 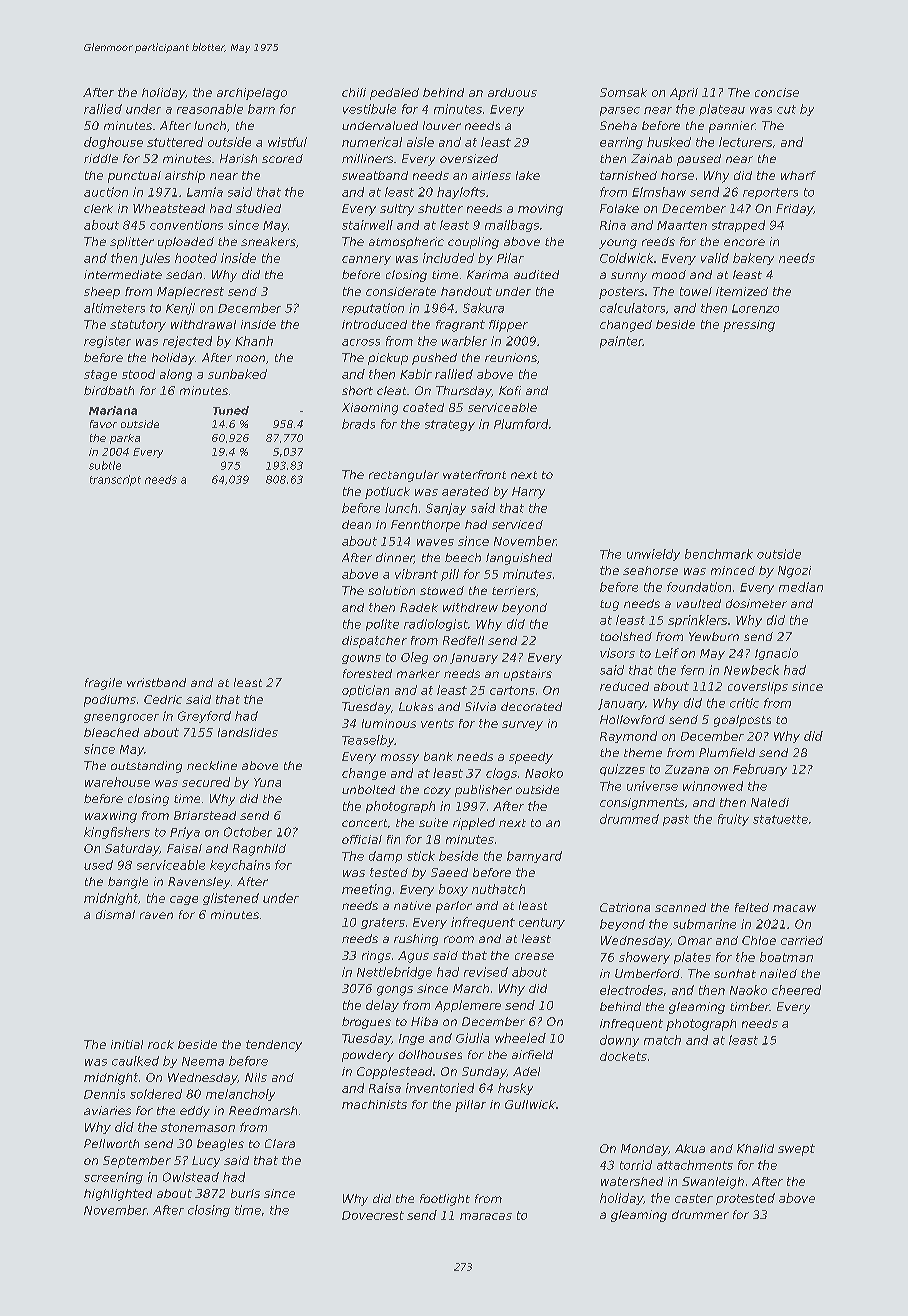 I want to click on footlight, so click(x=445, y=1200).
